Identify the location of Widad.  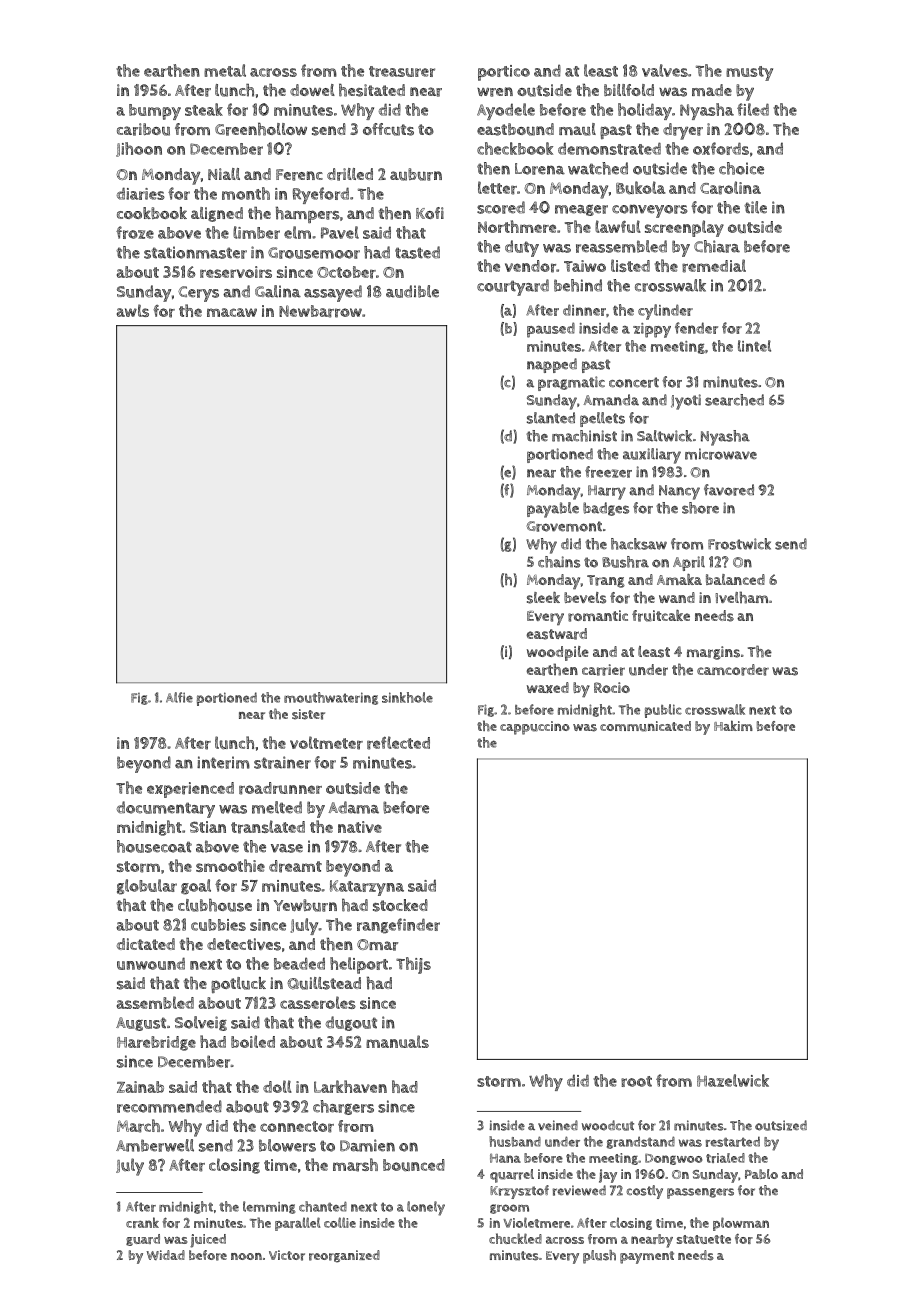
(166, 1255).
